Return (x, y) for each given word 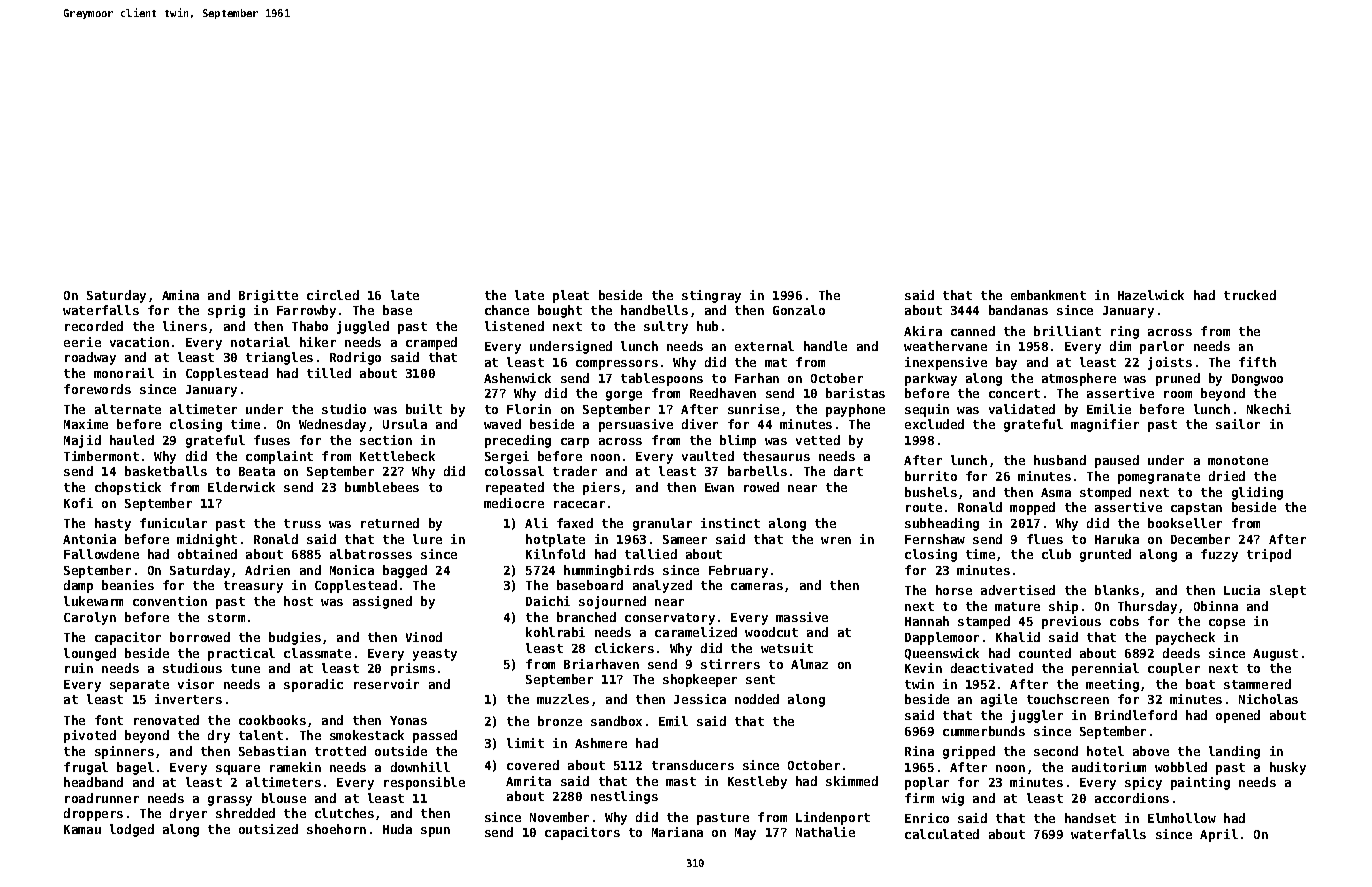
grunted (1105, 555)
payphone (855, 410)
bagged (405, 571)
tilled (329, 373)
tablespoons (662, 379)
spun (435, 832)
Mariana (677, 832)
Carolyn (90, 618)
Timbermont (101, 456)
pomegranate (1159, 478)
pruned (1178, 379)
